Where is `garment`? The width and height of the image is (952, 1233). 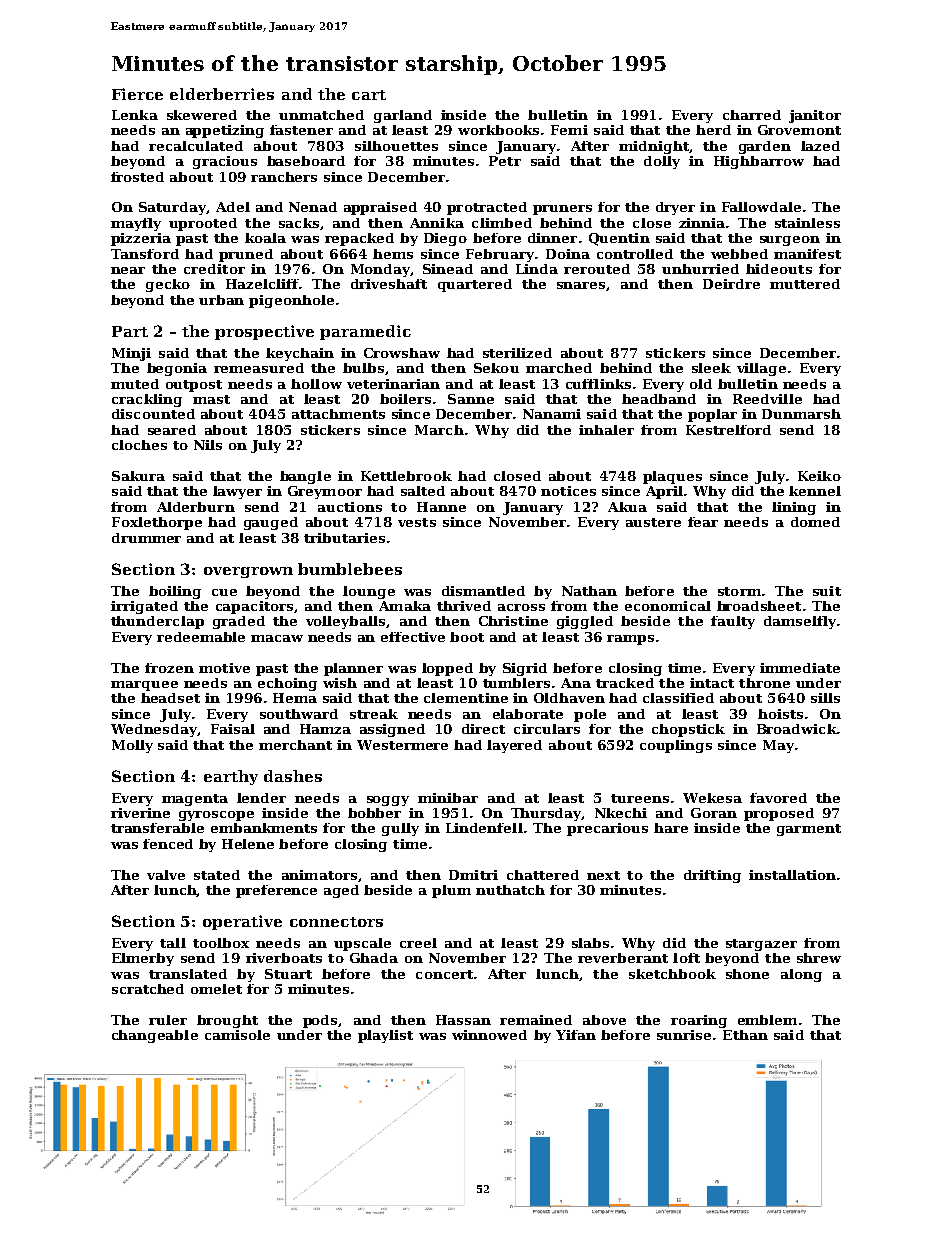
garment is located at coordinates (809, 830).
